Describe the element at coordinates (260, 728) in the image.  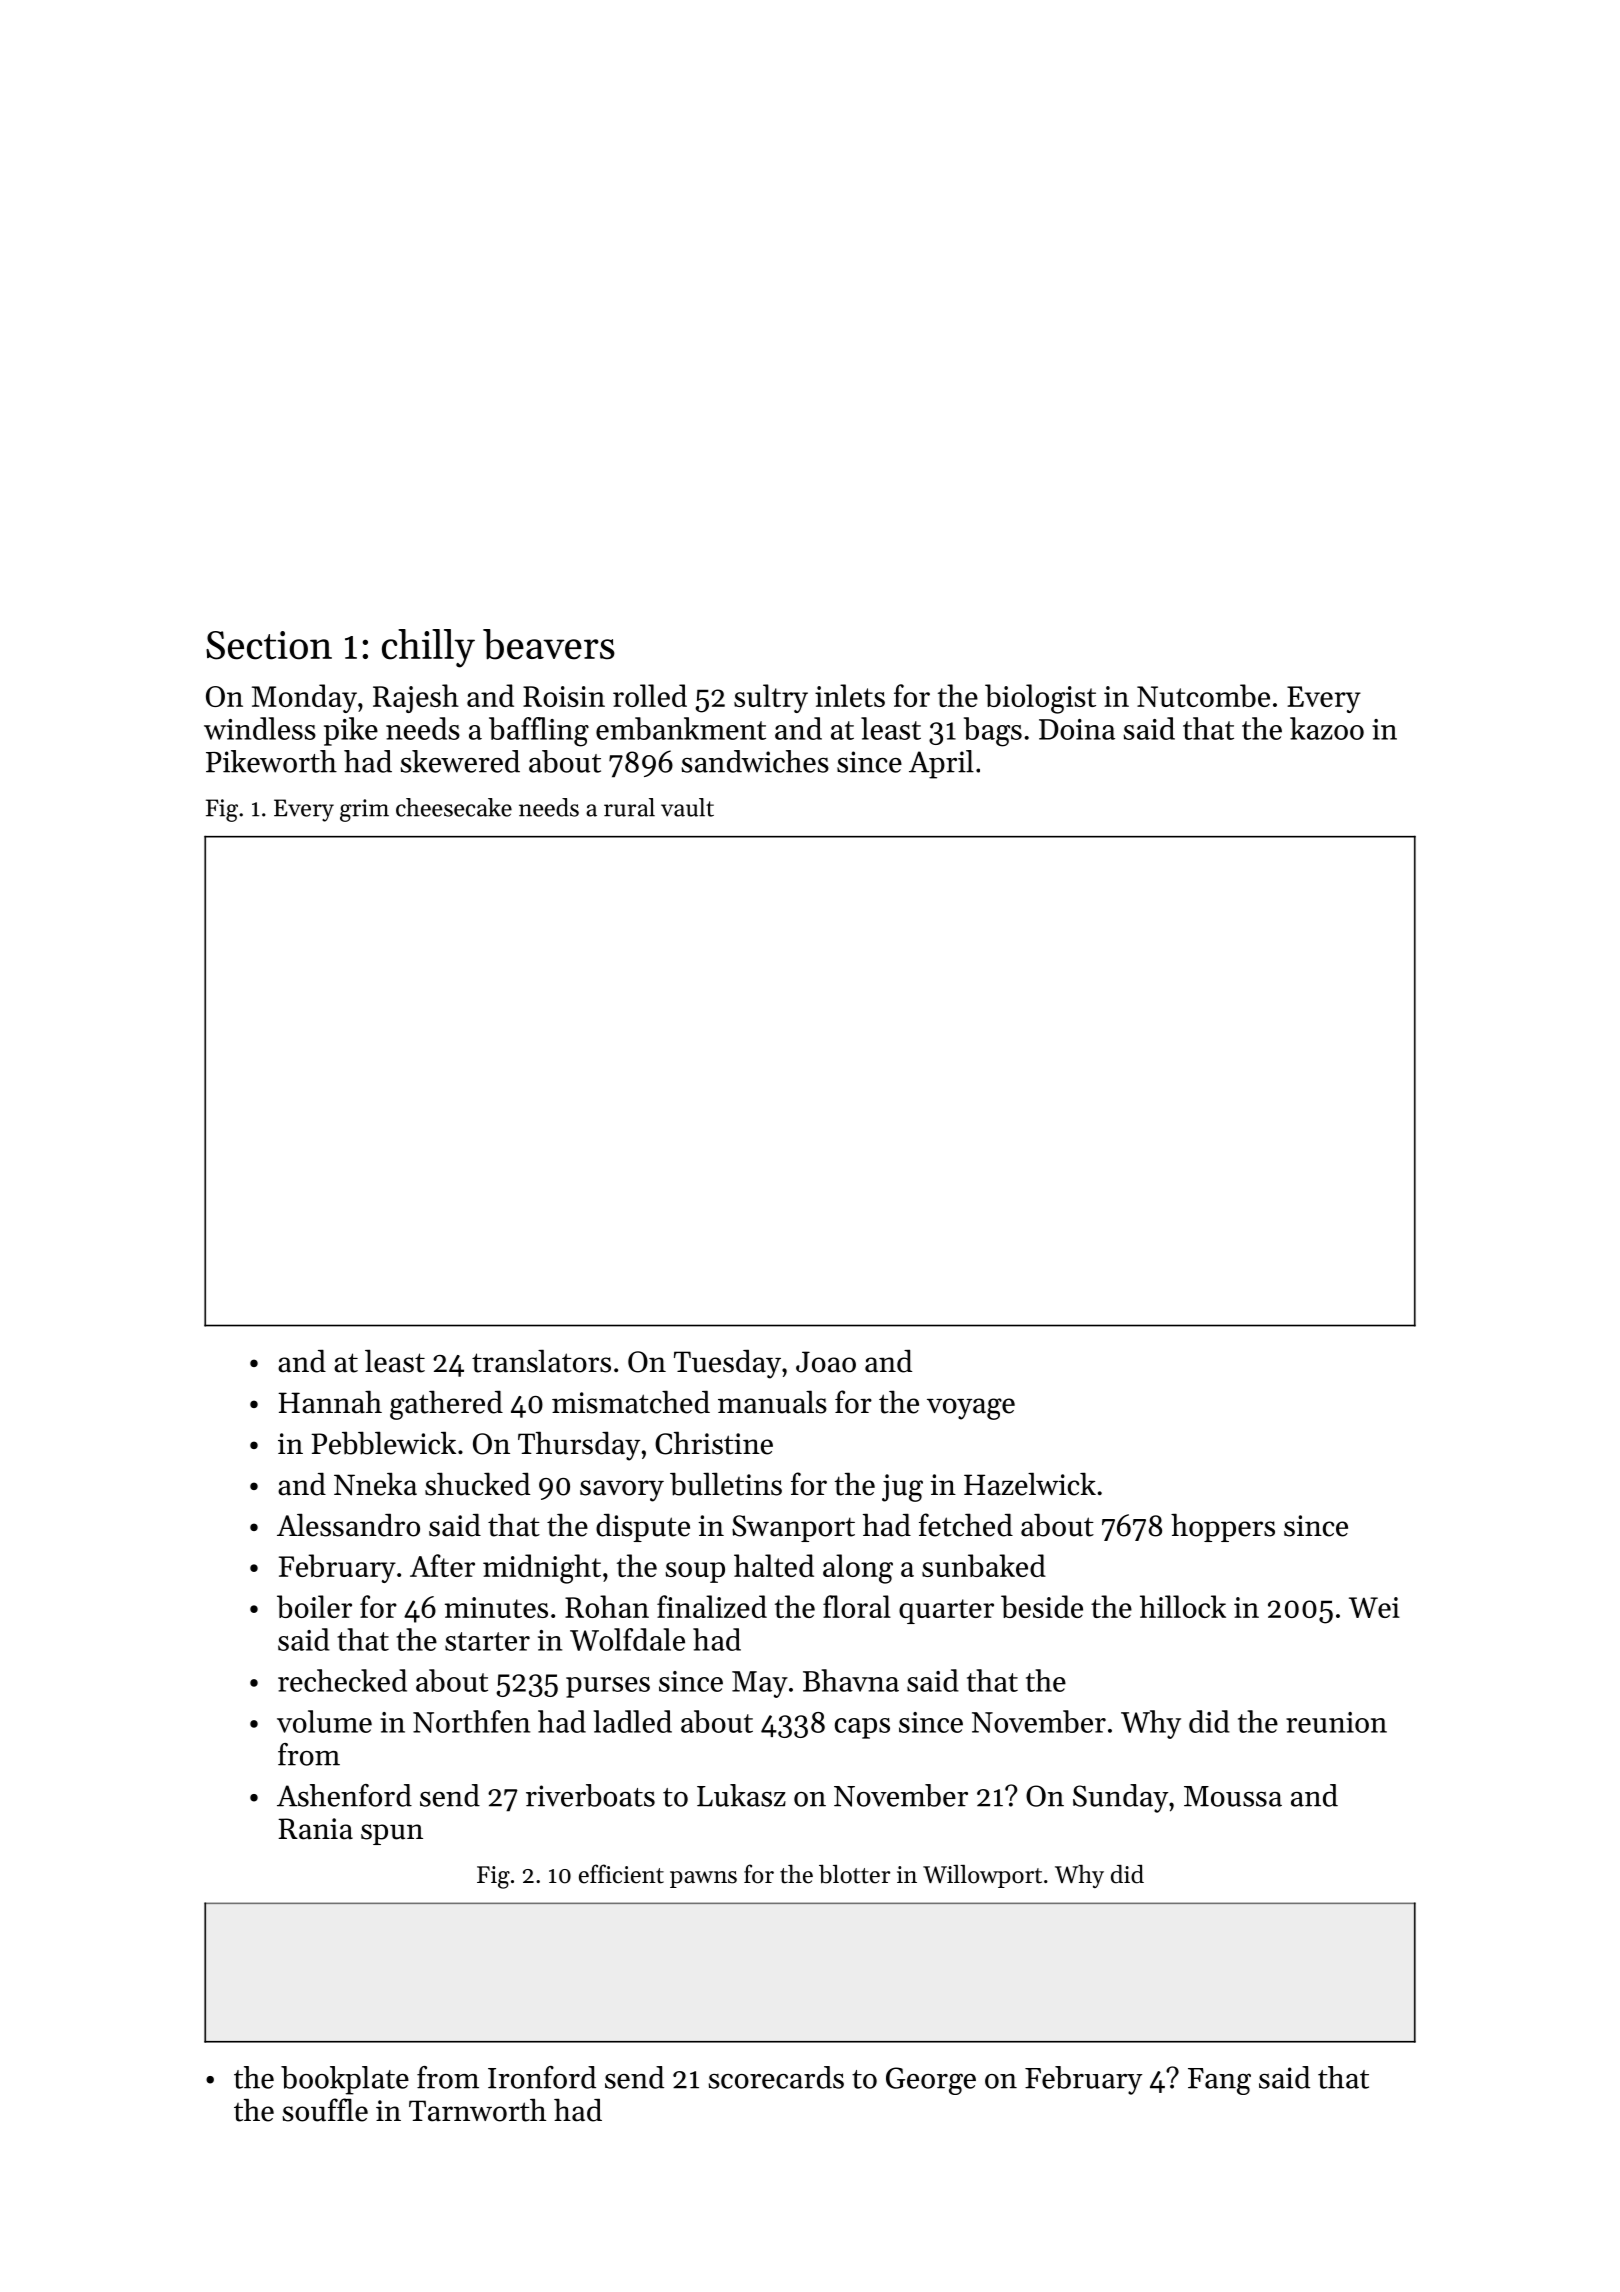
I see `windless` at that location.
